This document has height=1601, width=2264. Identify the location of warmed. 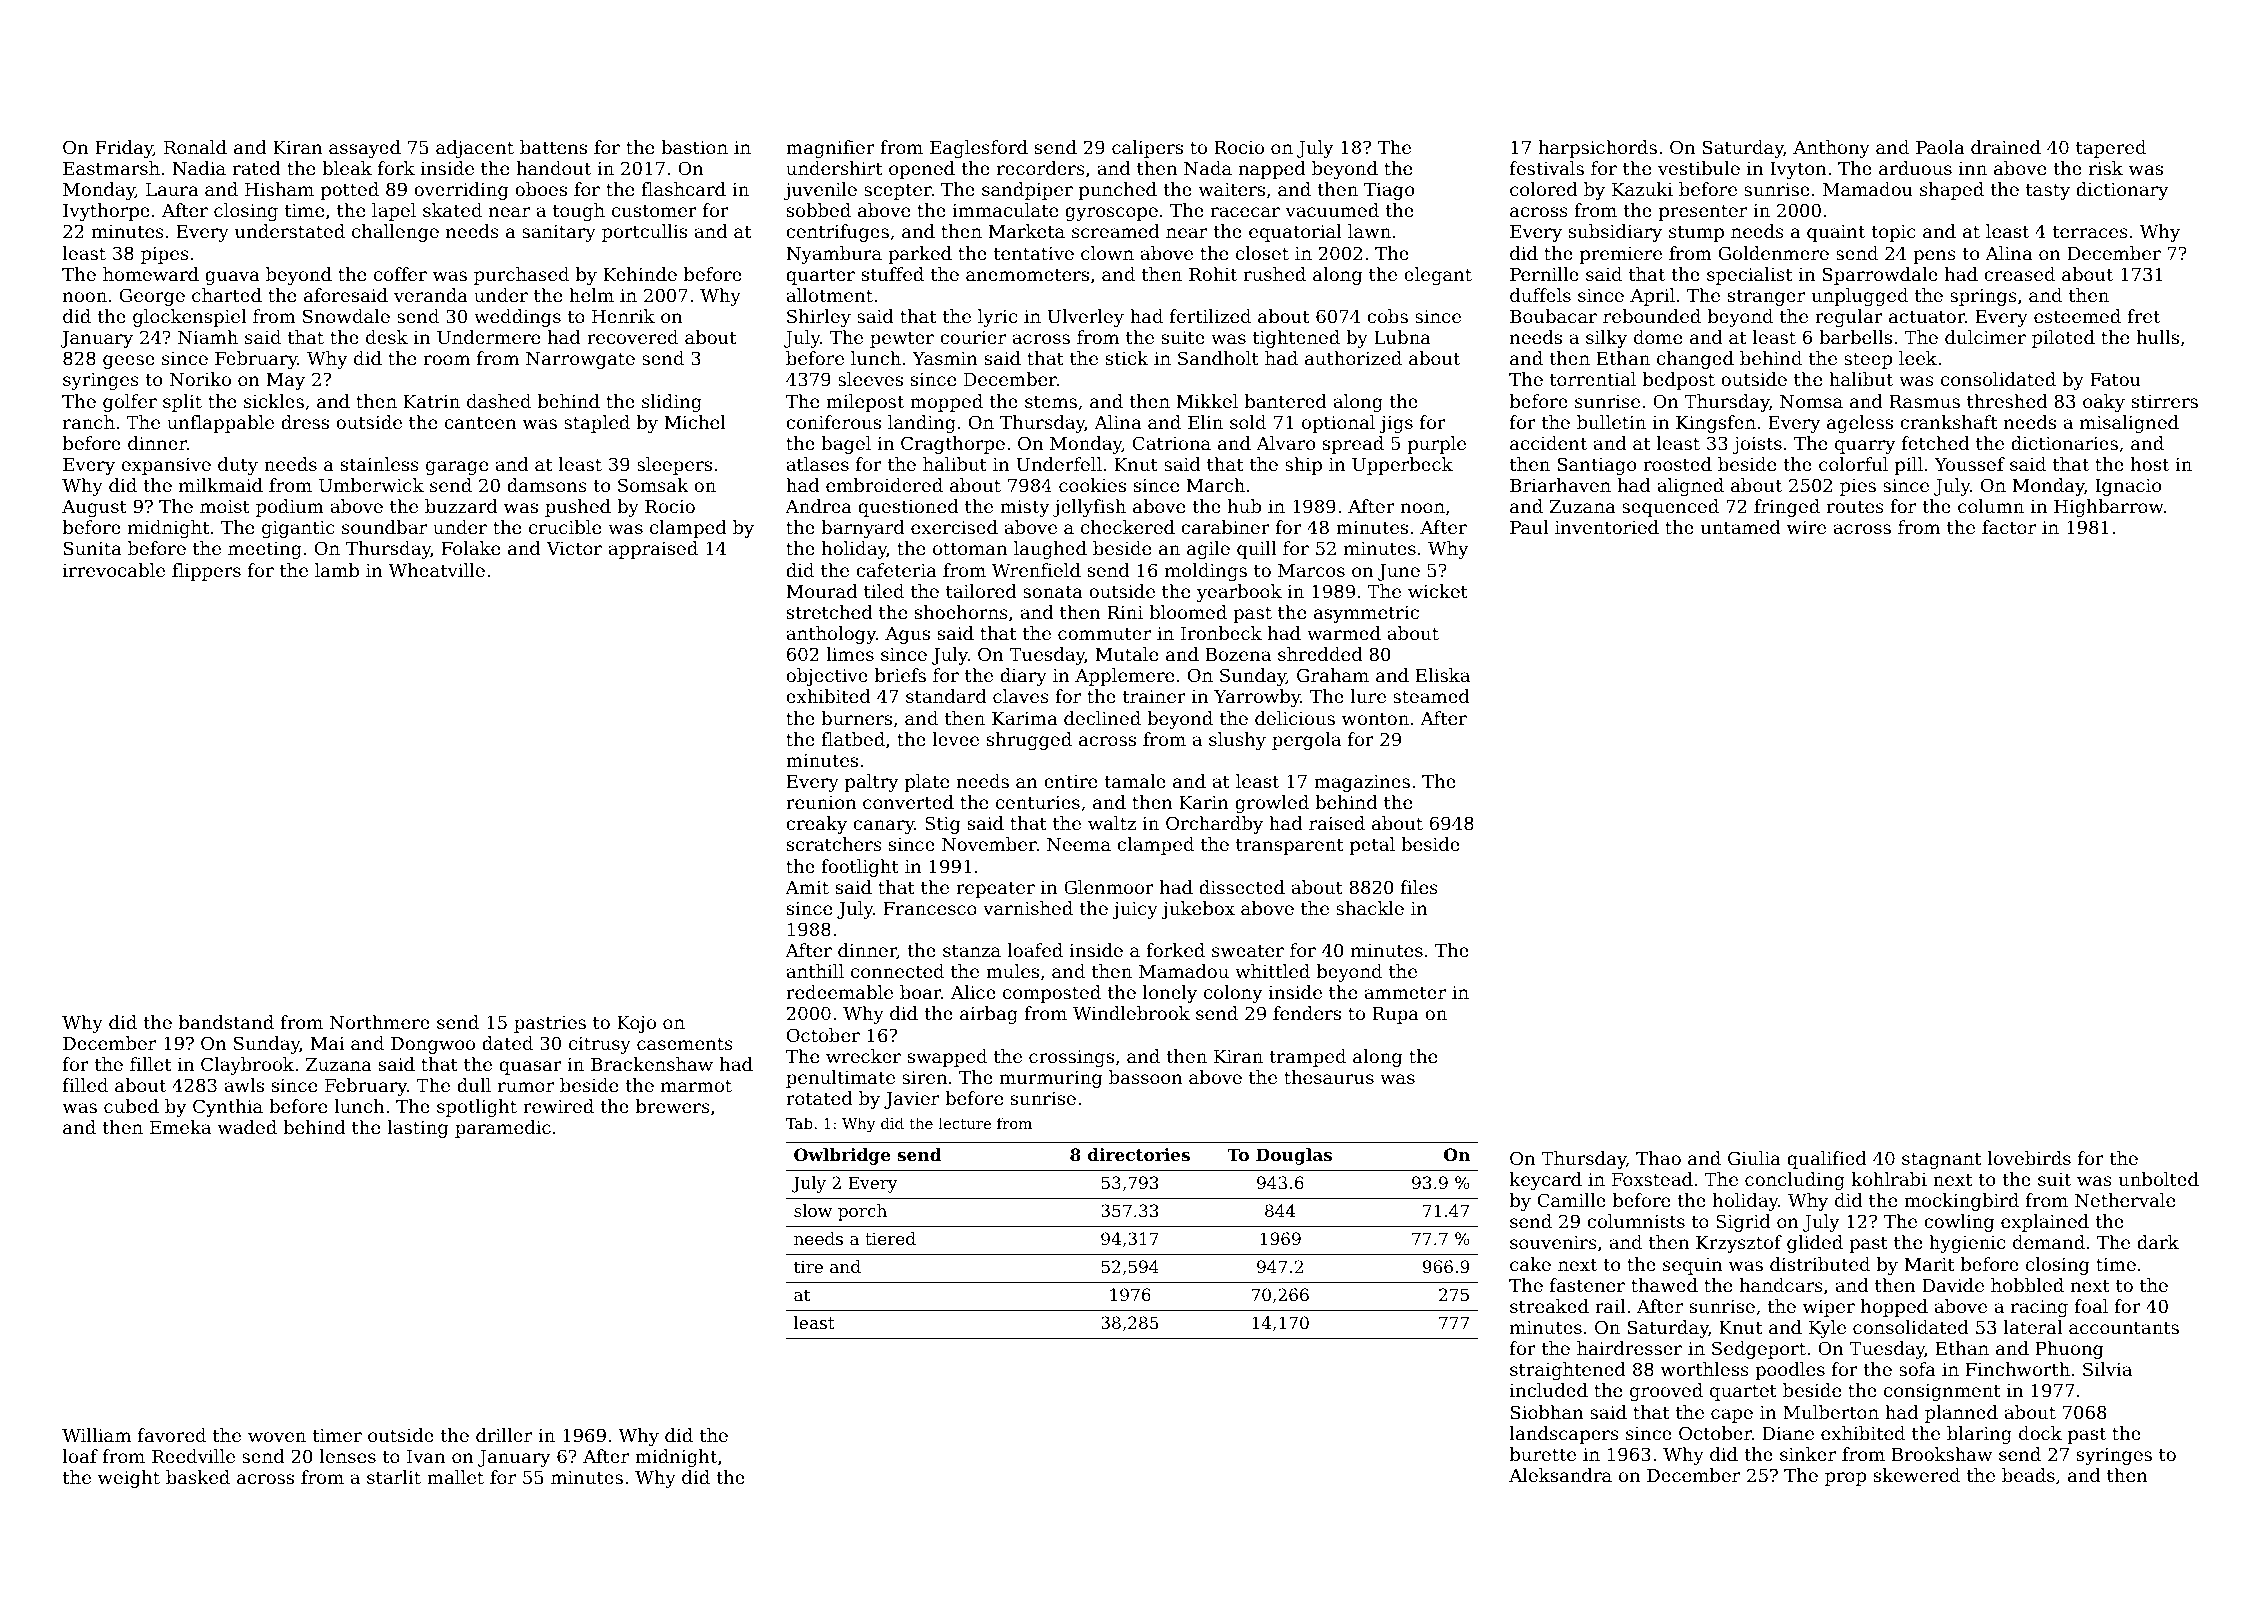
(1344, 633).
